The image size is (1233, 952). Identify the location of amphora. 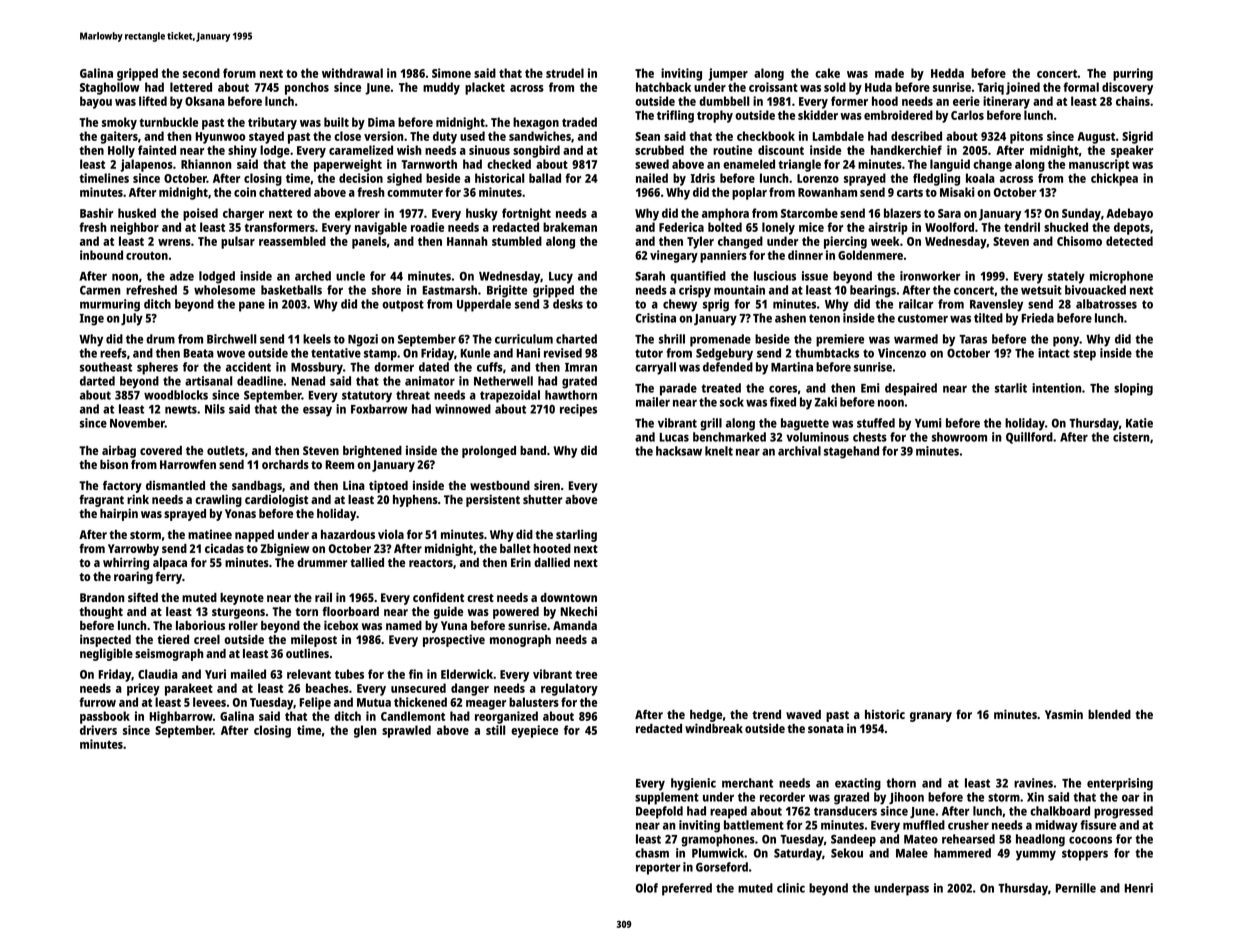
(725, 214).
